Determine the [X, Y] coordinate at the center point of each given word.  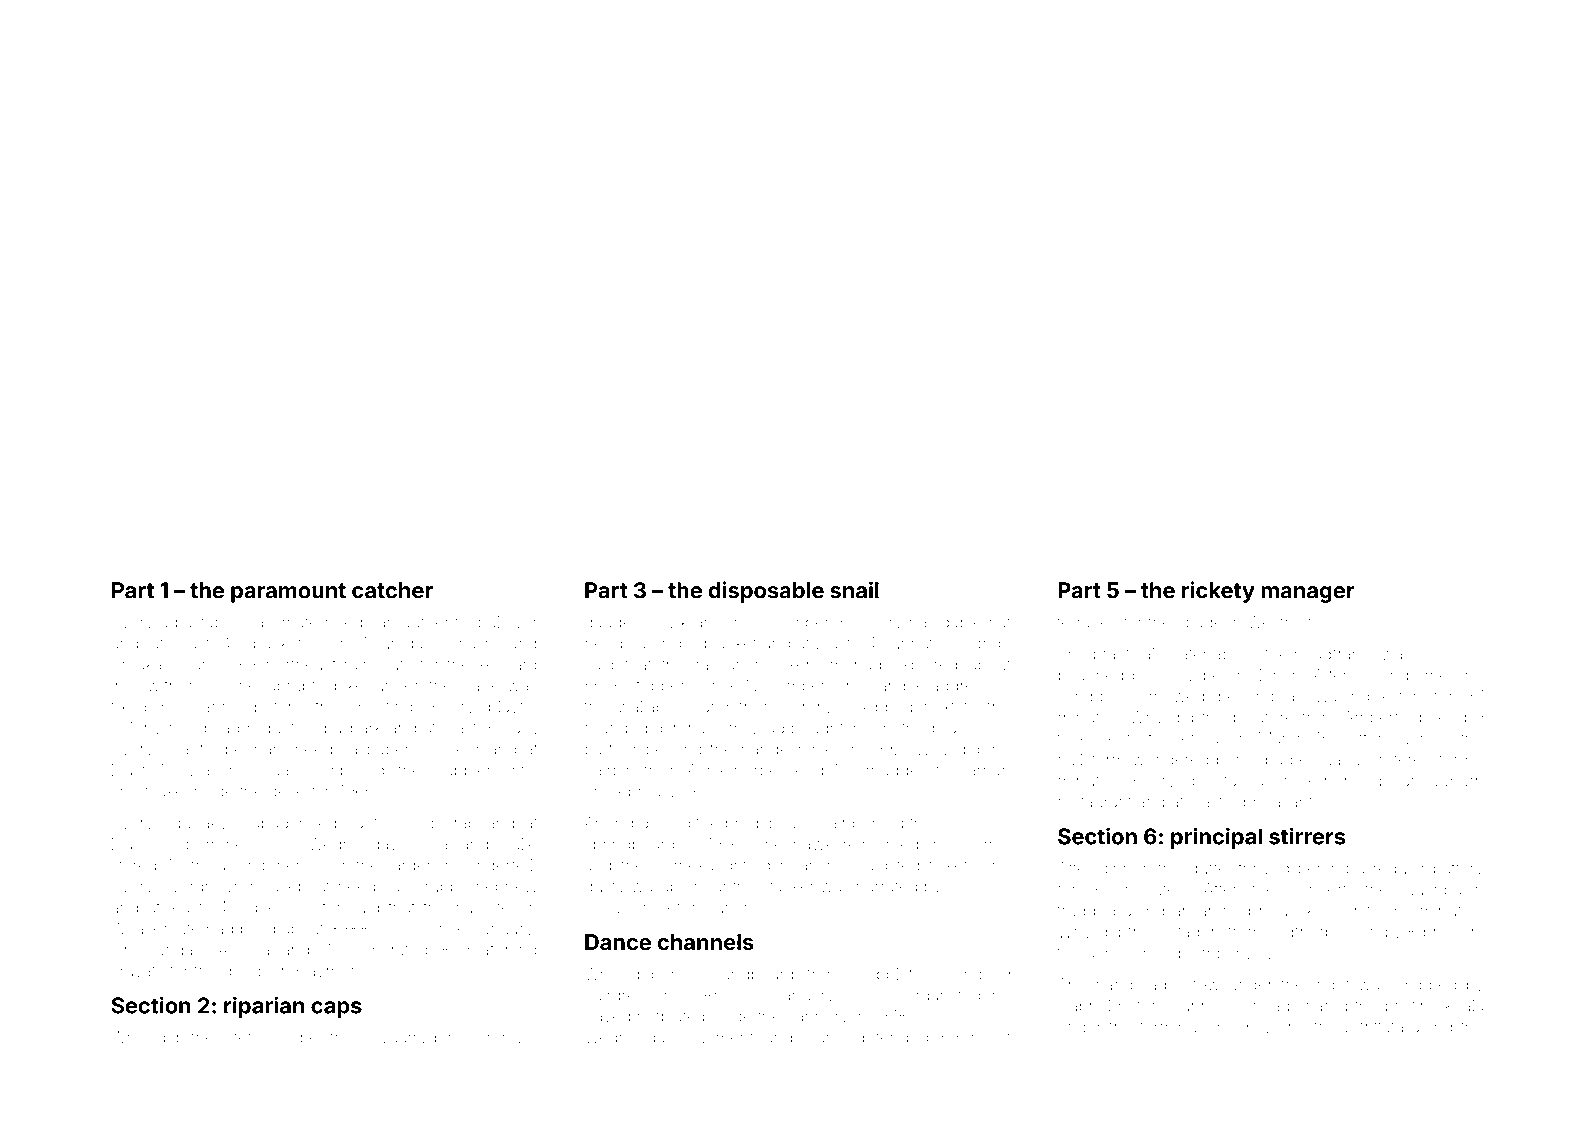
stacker [788, 886]
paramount [288, 593]
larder [410, 865]
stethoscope [272, 1038]
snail [854, 590]
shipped [1426, 986]
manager [1308, 594]
